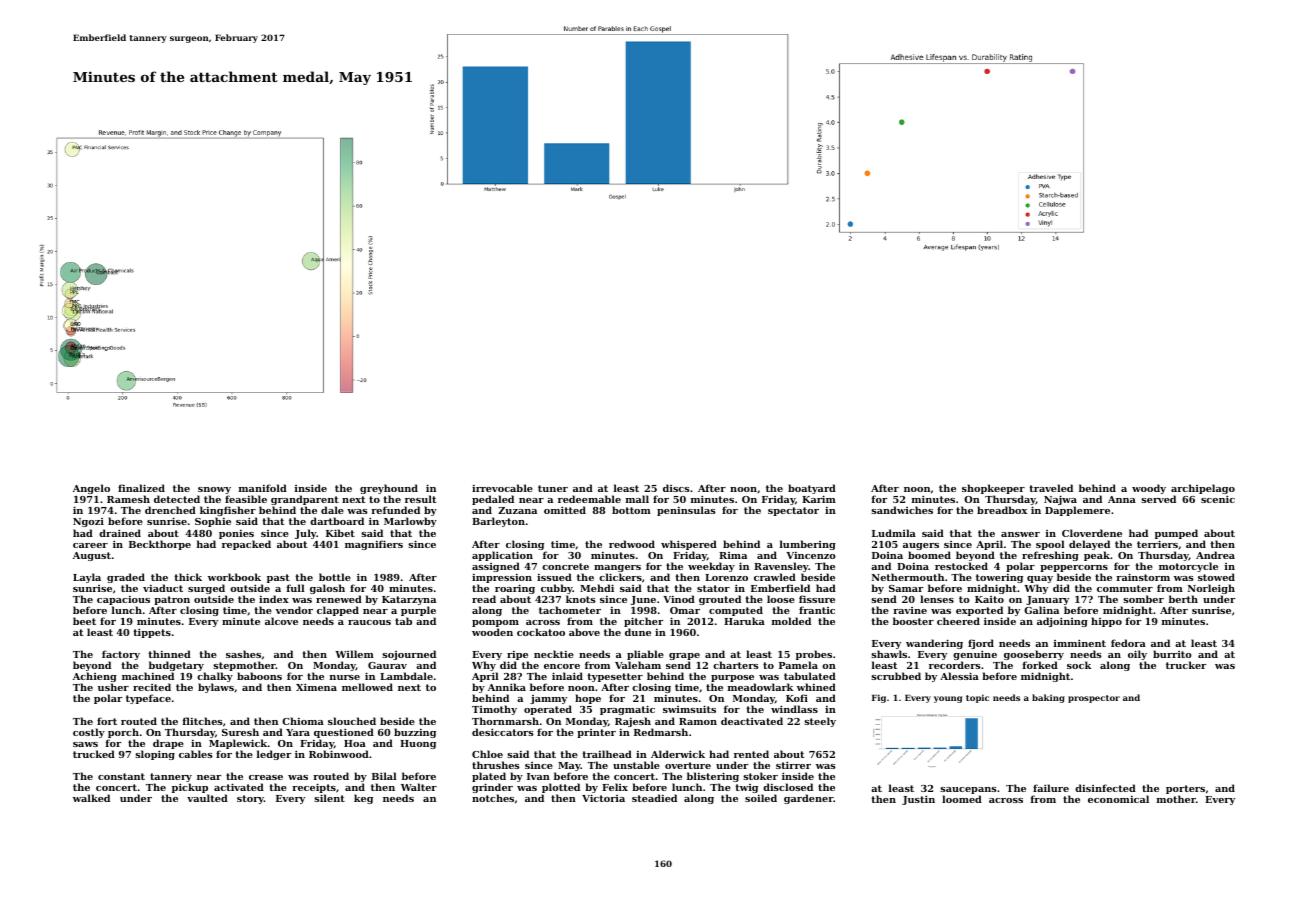  Describe the element at coordinates (305, 501) in the screenshot. I see `grandparent` at that location.
